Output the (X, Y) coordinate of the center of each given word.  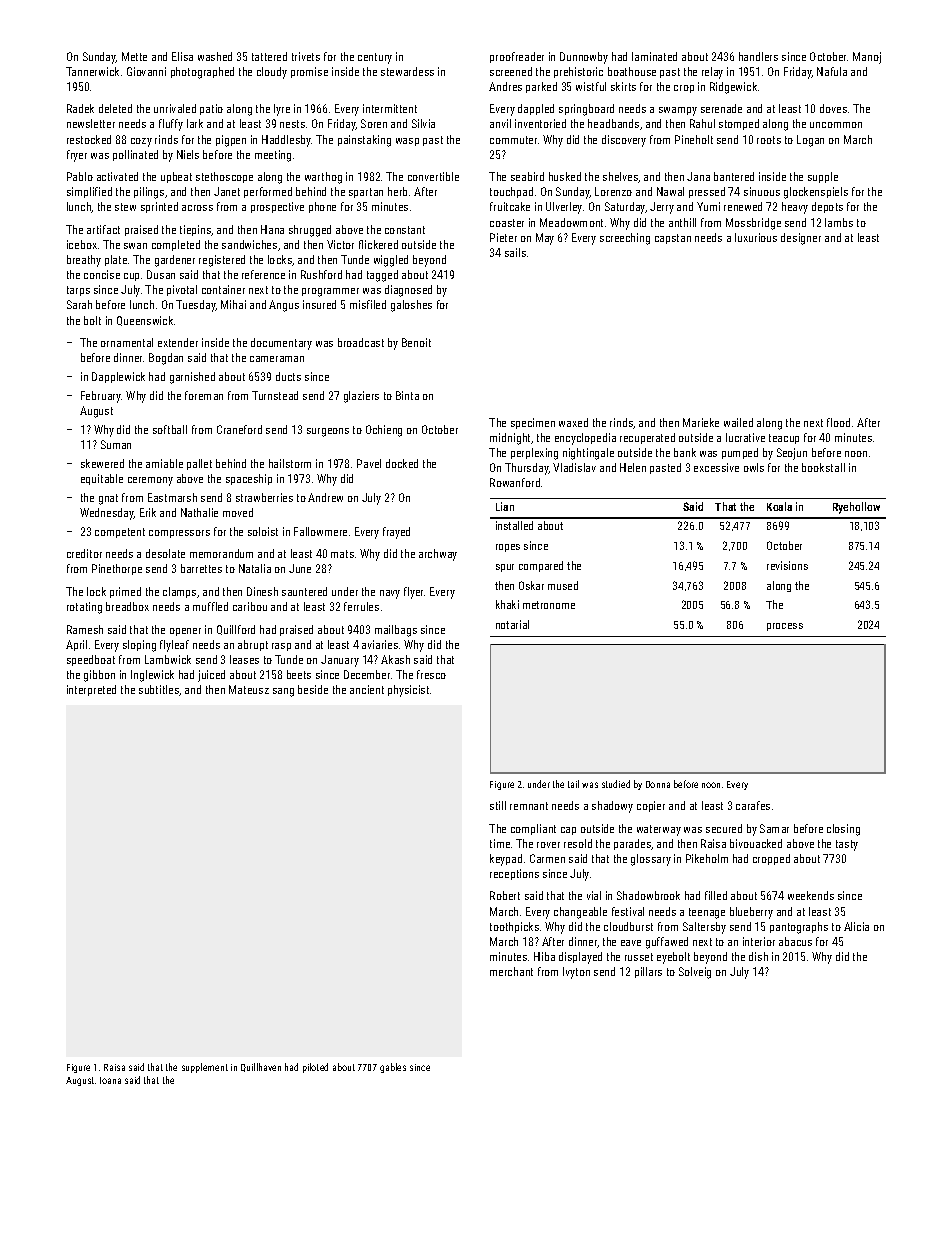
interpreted (91, 690)
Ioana (110, 1080)
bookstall (823, 467)
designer (801, 239)
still (498, 805)
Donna (658, 784)
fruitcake (510, 206)
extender (178, 342)
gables (393, 1068)
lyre (282, 110)
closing (843, 830)
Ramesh (85, 629)
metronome (549, 605)
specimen (533, 423)
